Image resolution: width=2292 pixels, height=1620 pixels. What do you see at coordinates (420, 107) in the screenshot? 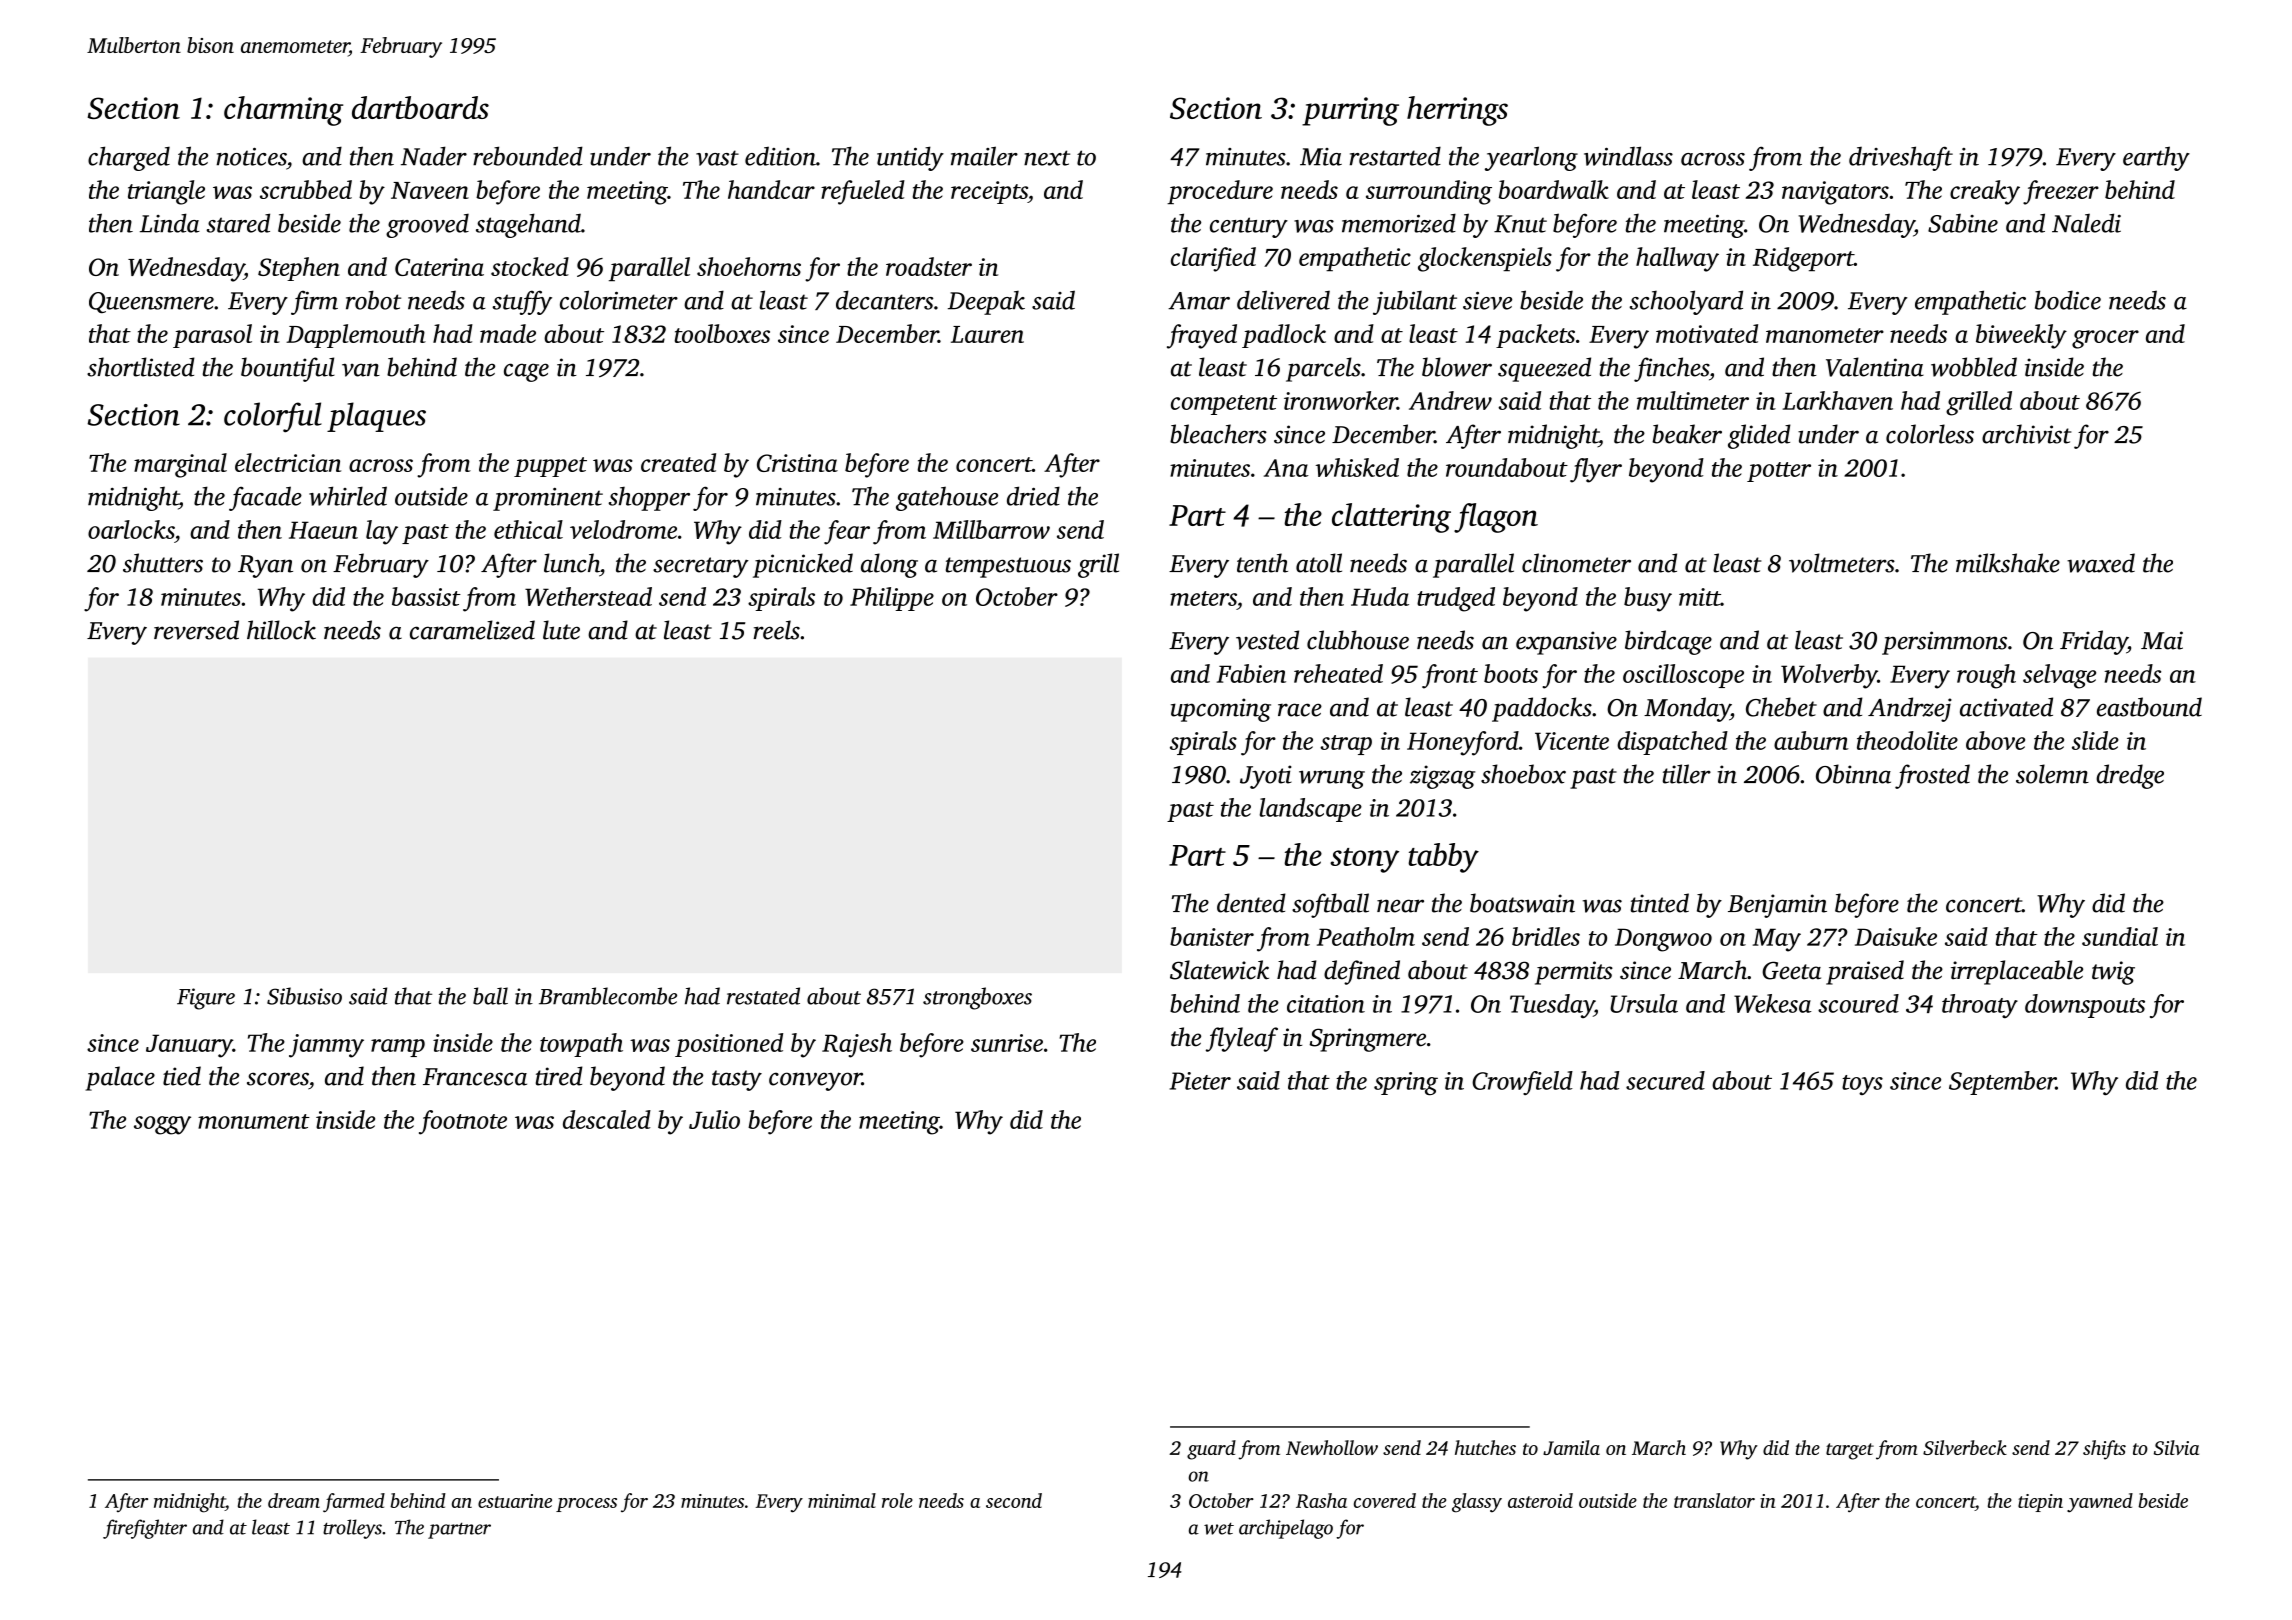
I see `dartboards` at bounding box center [420, 107].
